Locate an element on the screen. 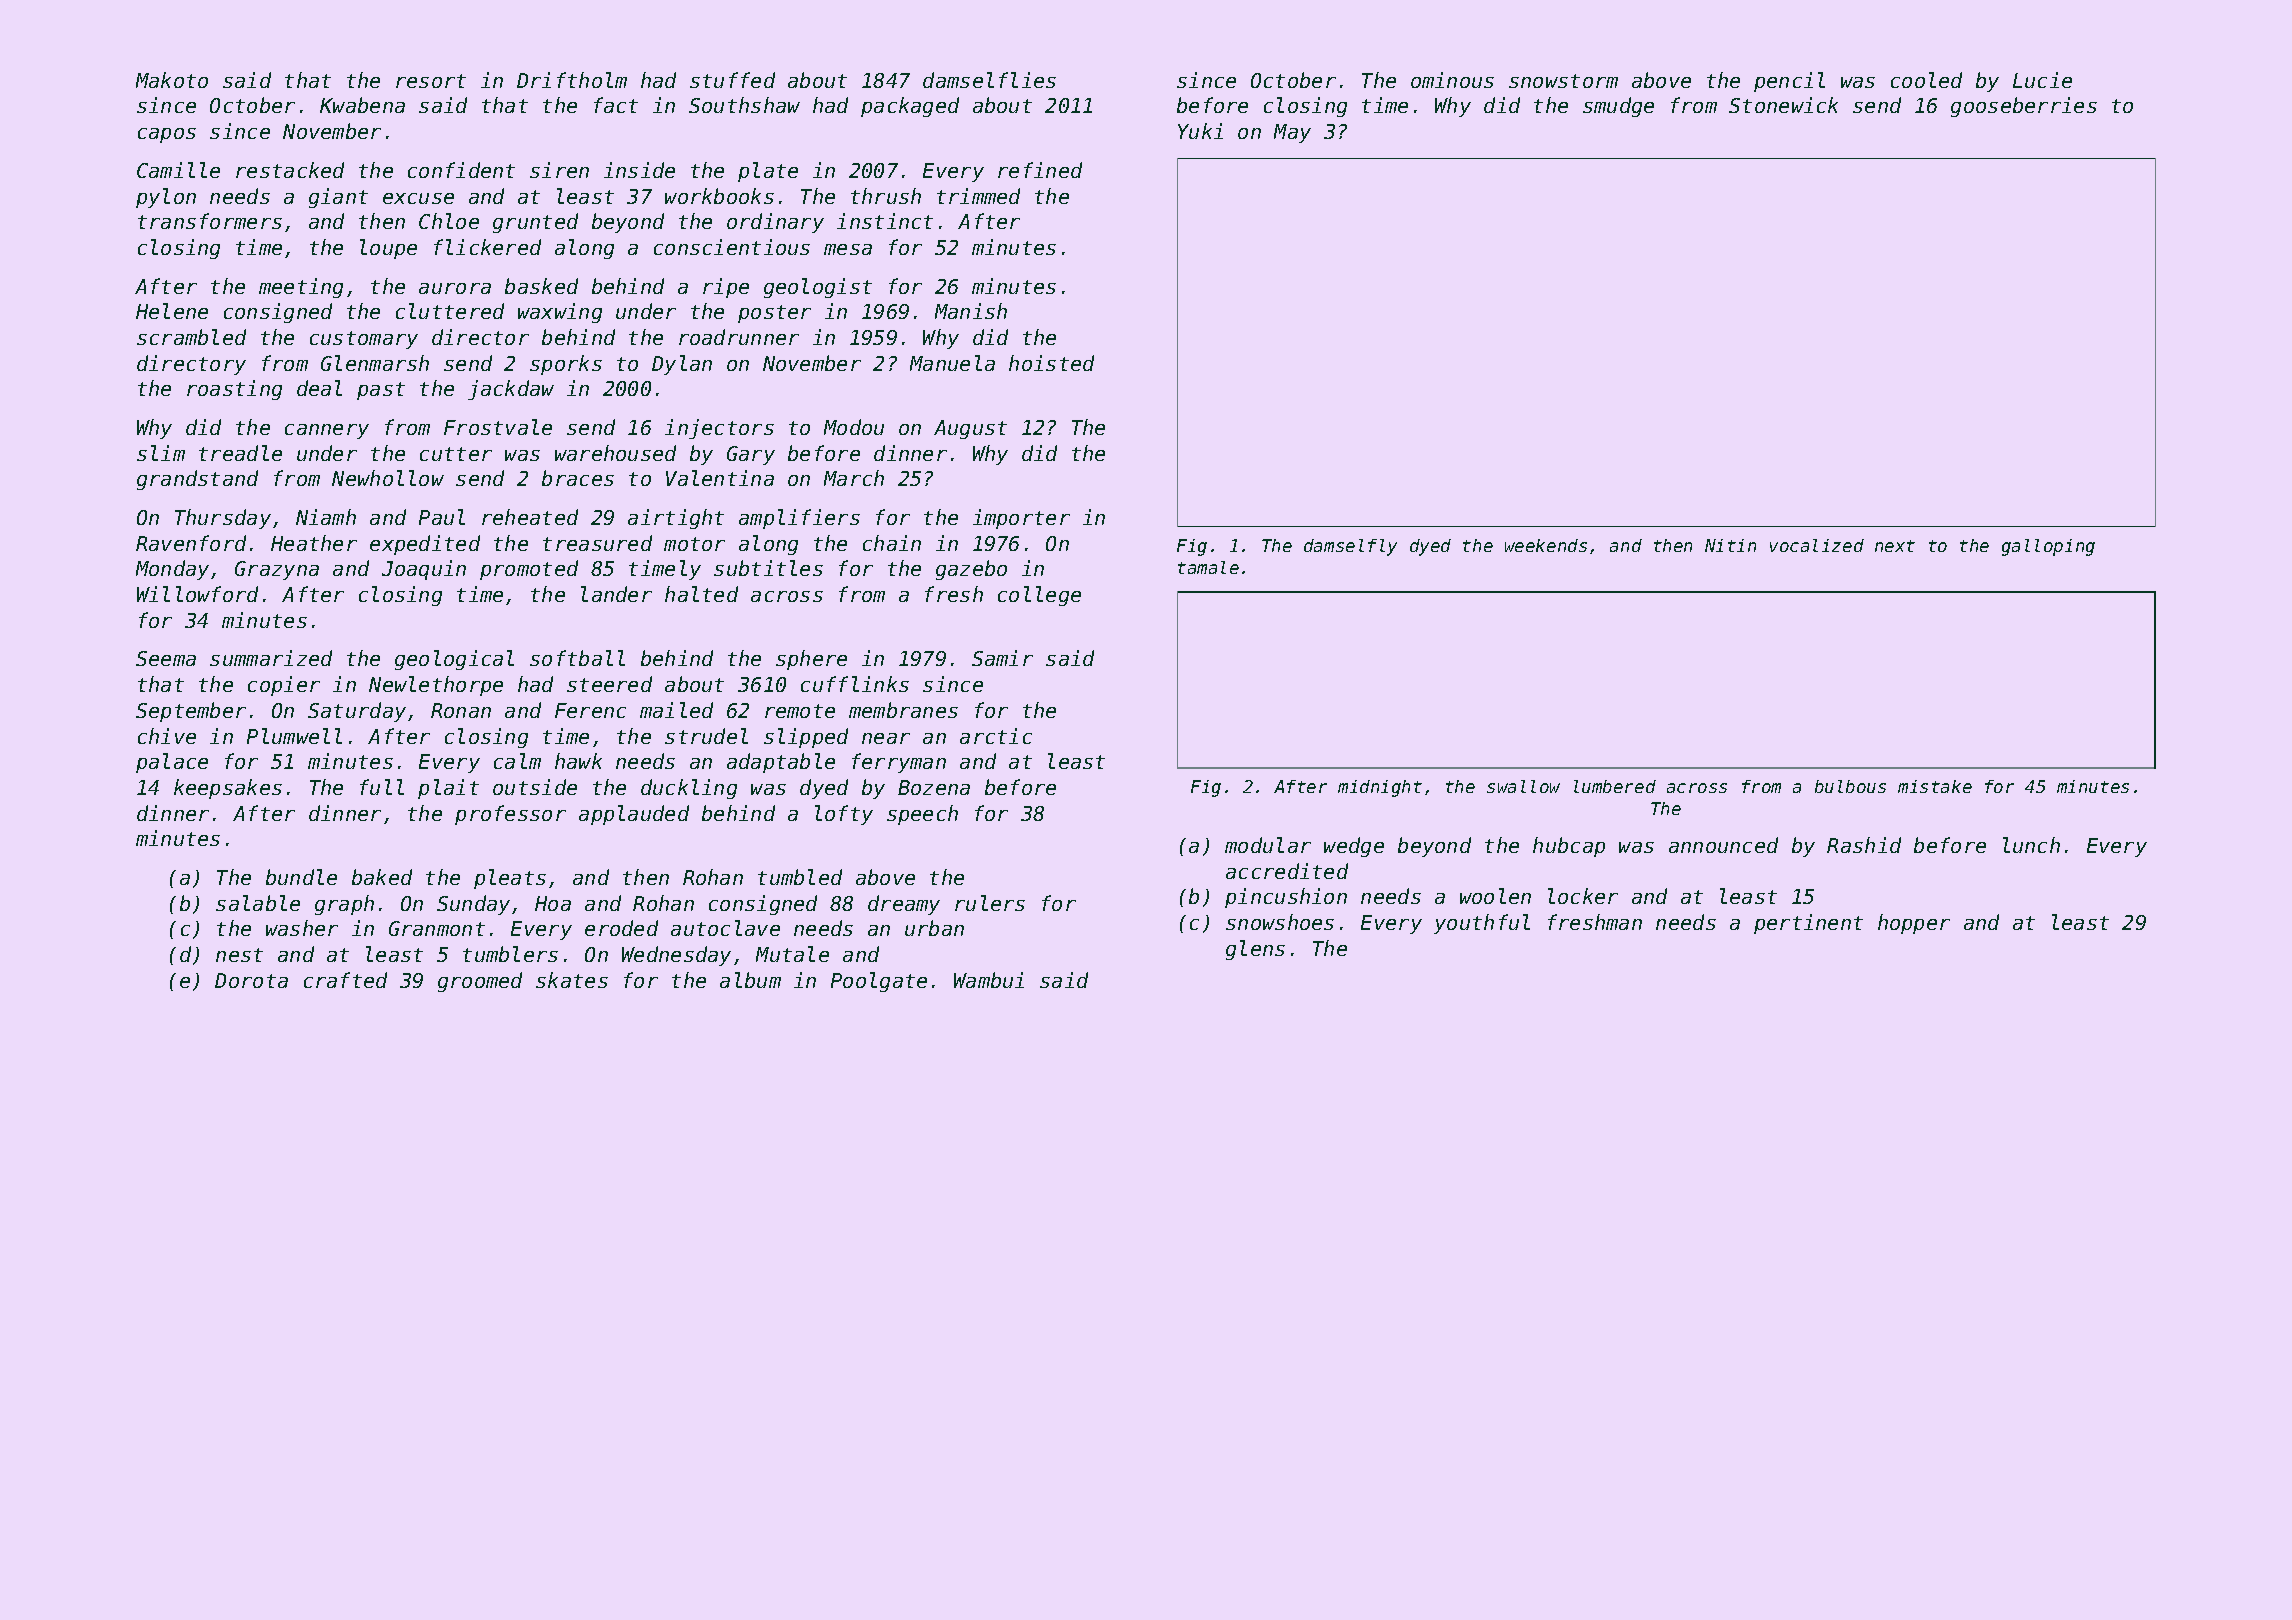  crafted is located at coordinates (345, 980).
